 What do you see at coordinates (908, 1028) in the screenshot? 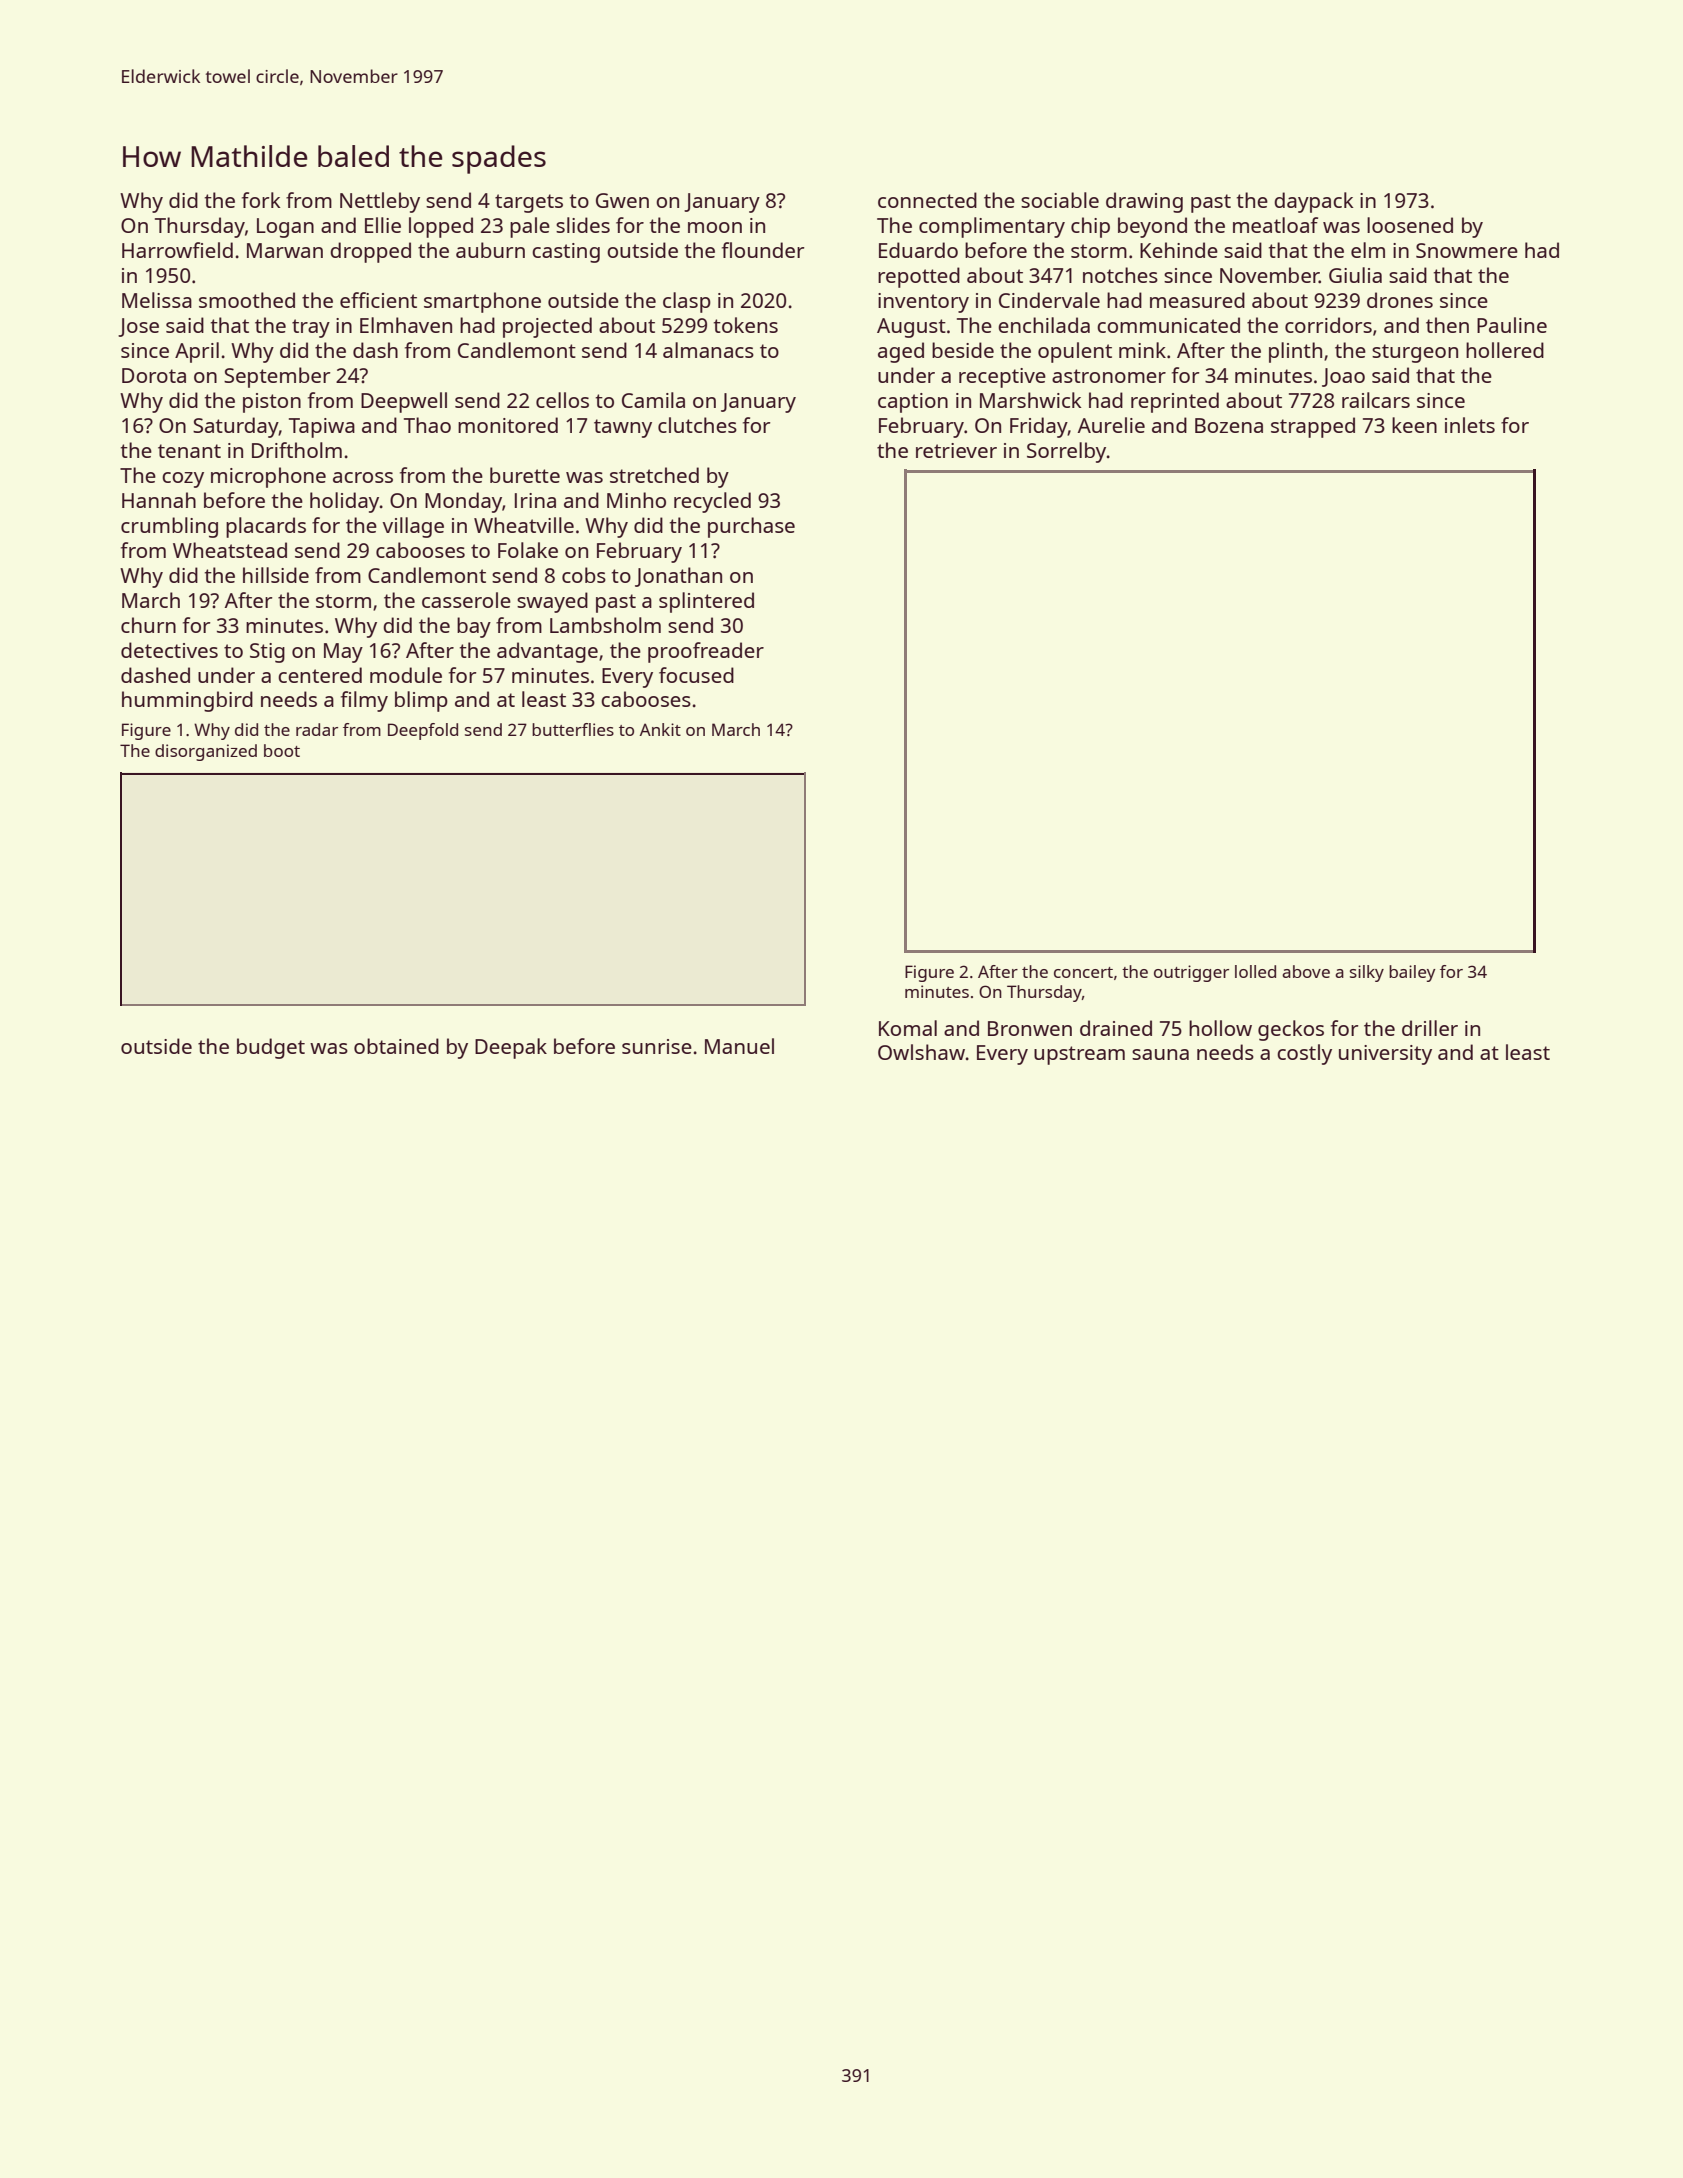
I see `Komal` at bounding box center [908, 1028].
